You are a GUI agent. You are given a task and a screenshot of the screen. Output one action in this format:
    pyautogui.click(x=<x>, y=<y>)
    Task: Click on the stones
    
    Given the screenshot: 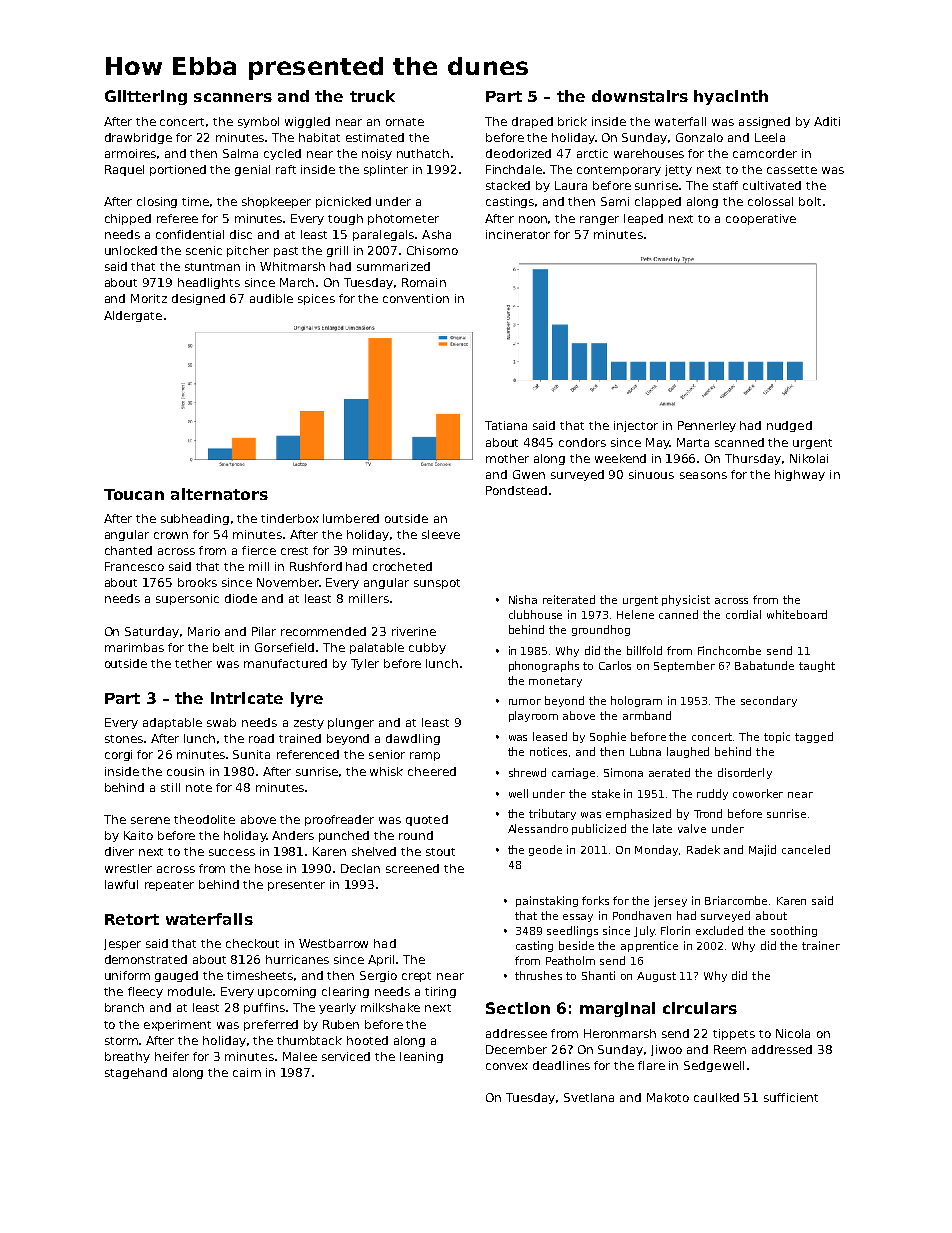 What is the action you would take?
    pyautogui.click(x=124, y=739)
